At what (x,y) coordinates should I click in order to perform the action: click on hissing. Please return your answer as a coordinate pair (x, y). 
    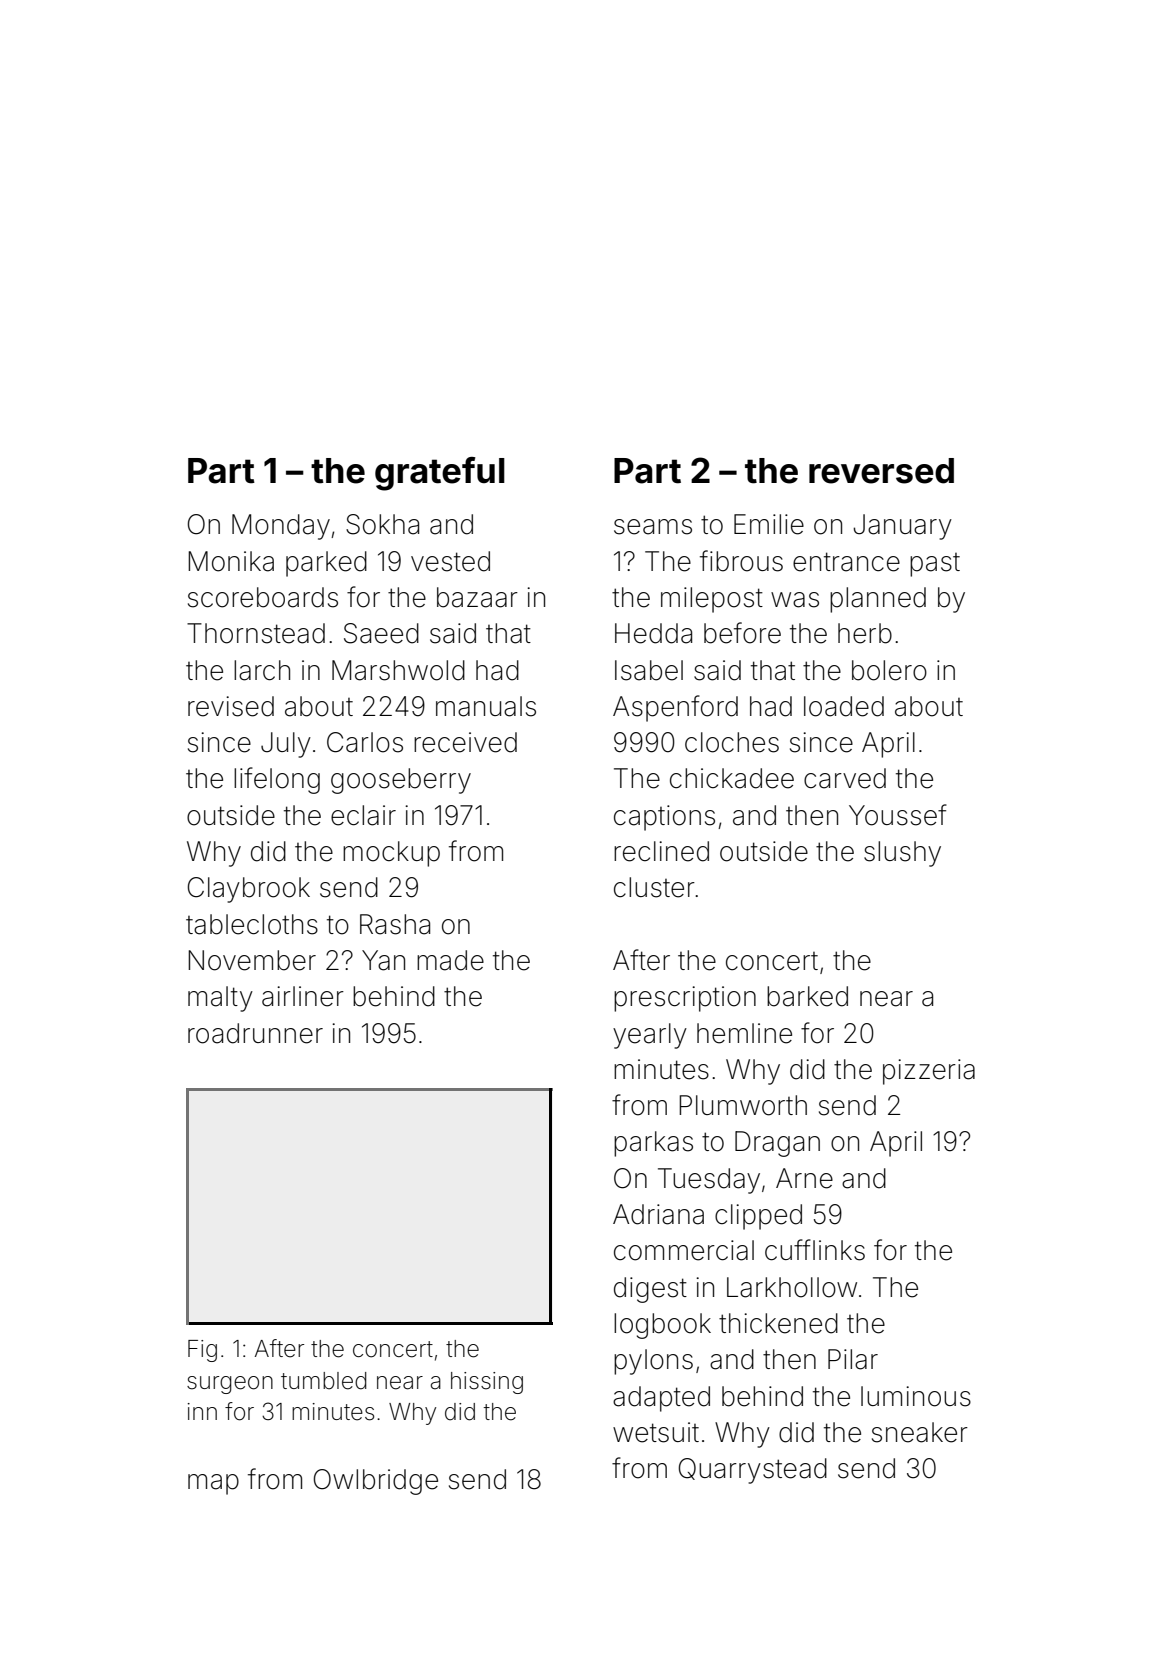
    Looking at the image, I should click on (487, 1383).
